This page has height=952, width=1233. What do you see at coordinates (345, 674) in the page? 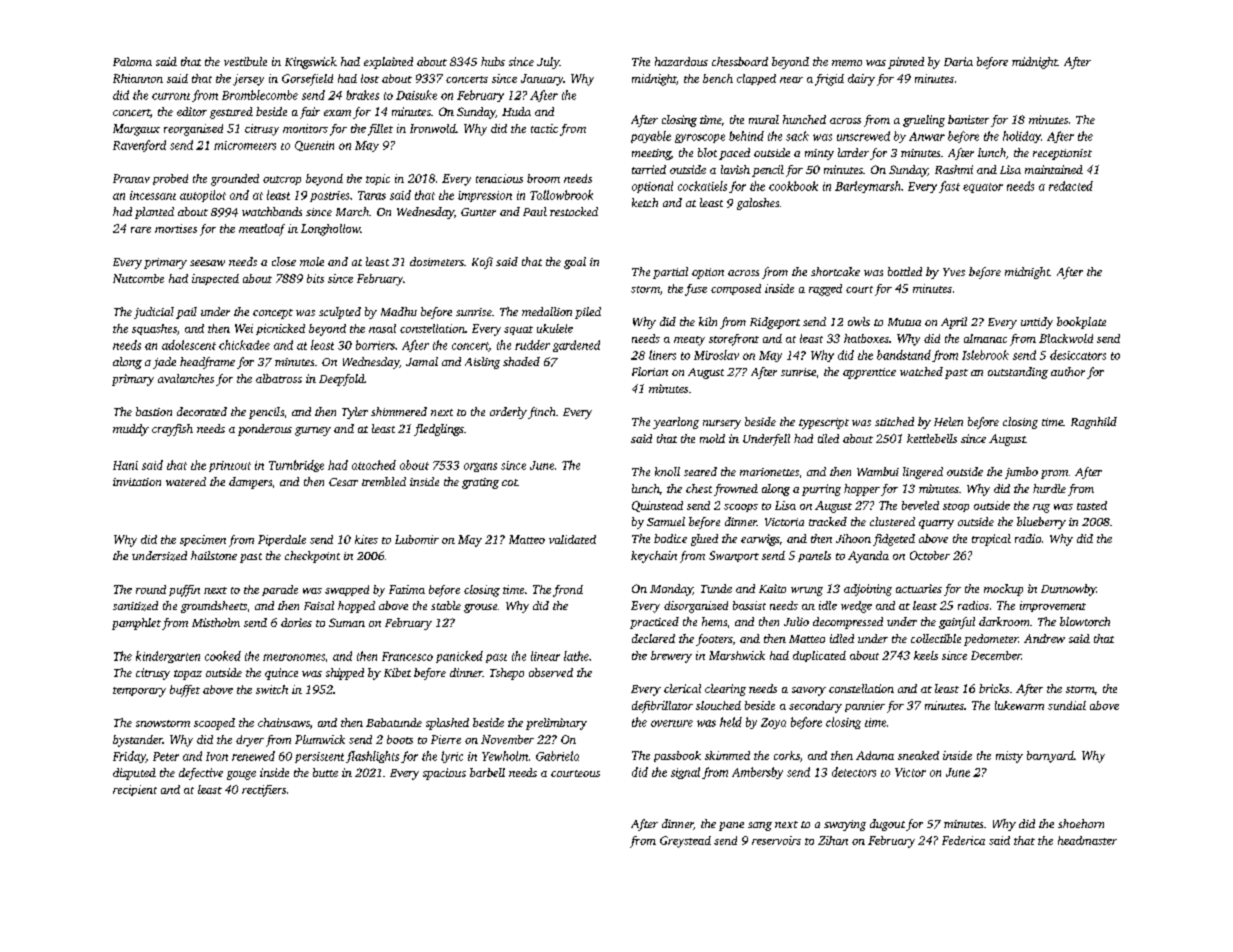
I see `shipped` at bounding box center [345, 674].
